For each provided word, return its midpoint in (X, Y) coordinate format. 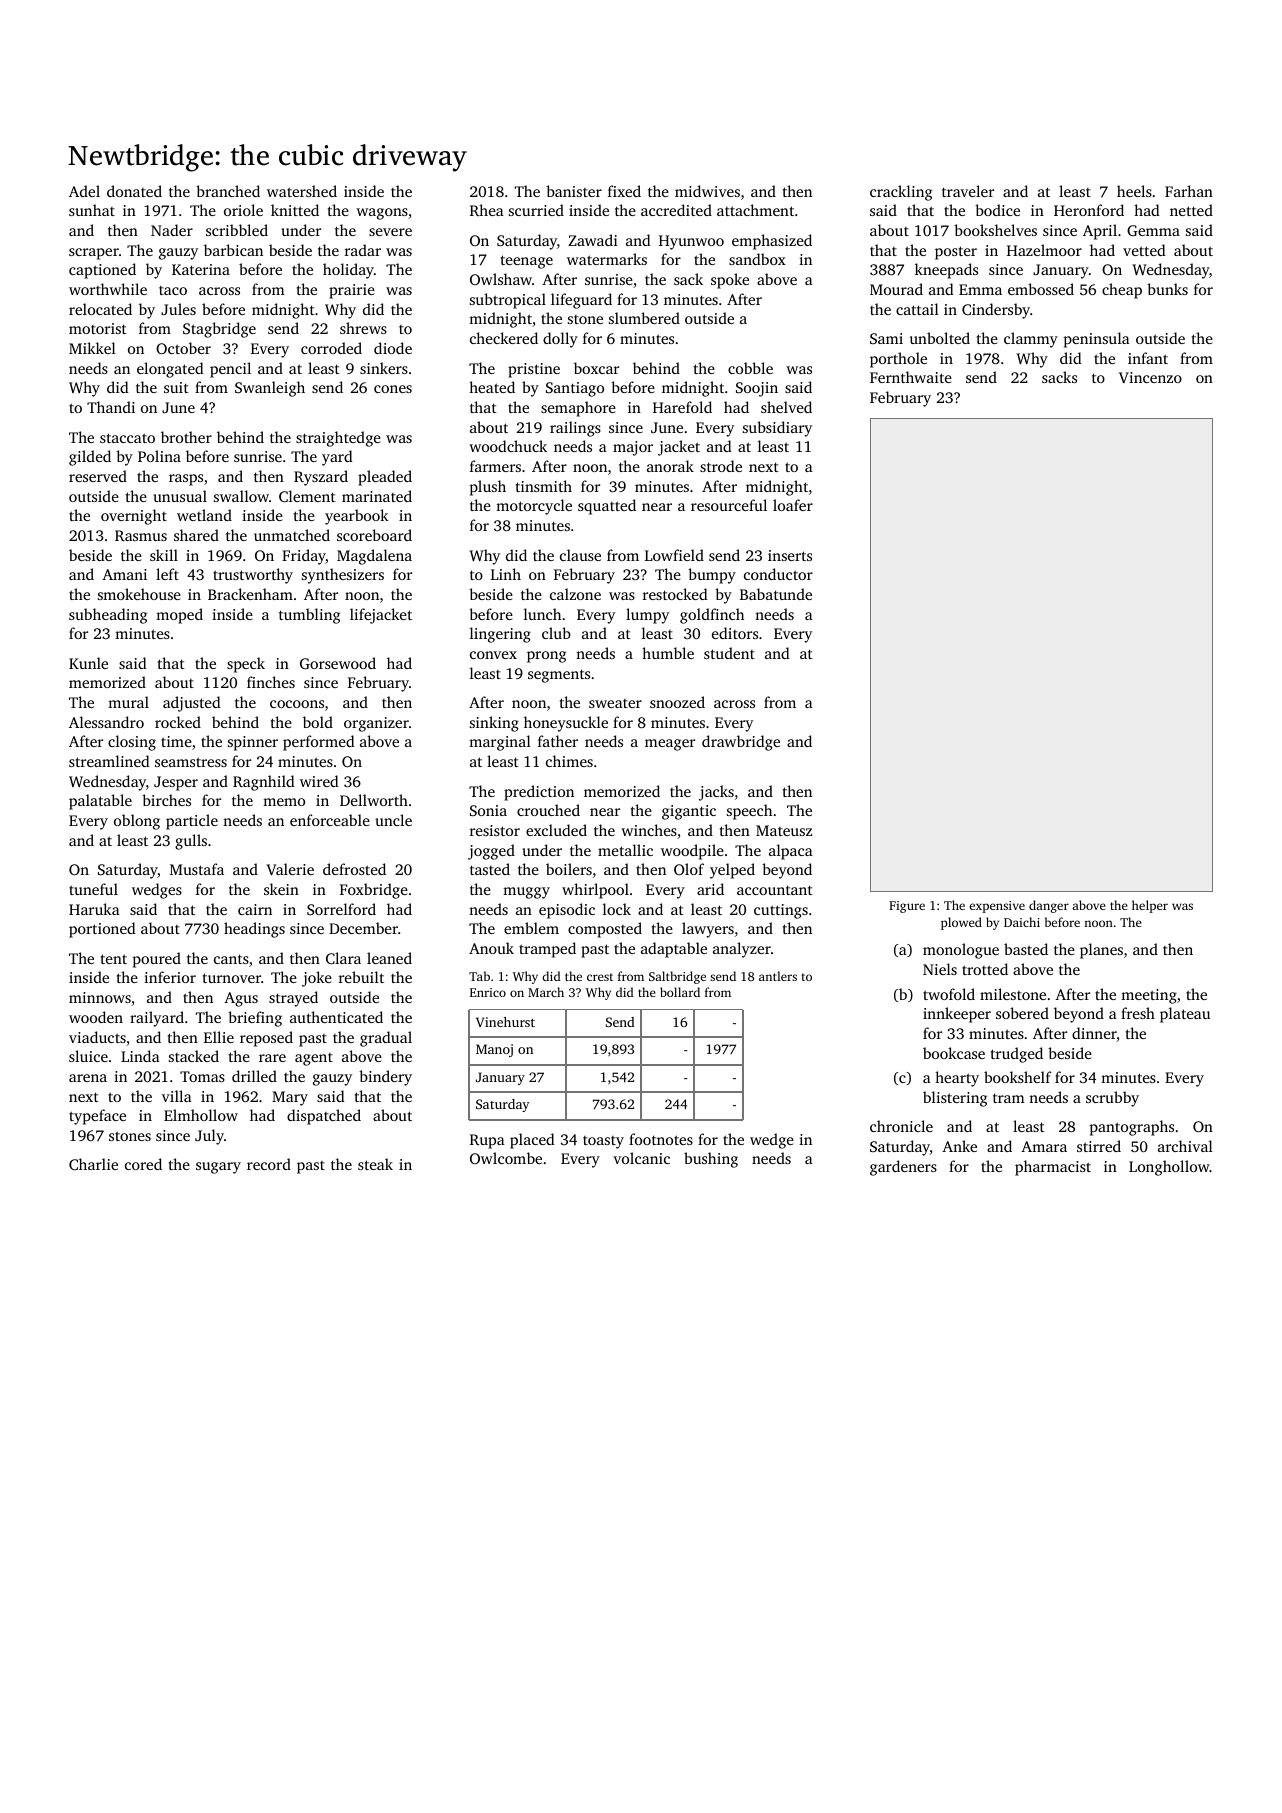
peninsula (1097, 340)
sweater (615, 703)
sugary (218, 1168)
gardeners (903, 1168)
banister (574, 191)
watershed (302, 191)
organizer (376, 724)
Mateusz (784, 830)
